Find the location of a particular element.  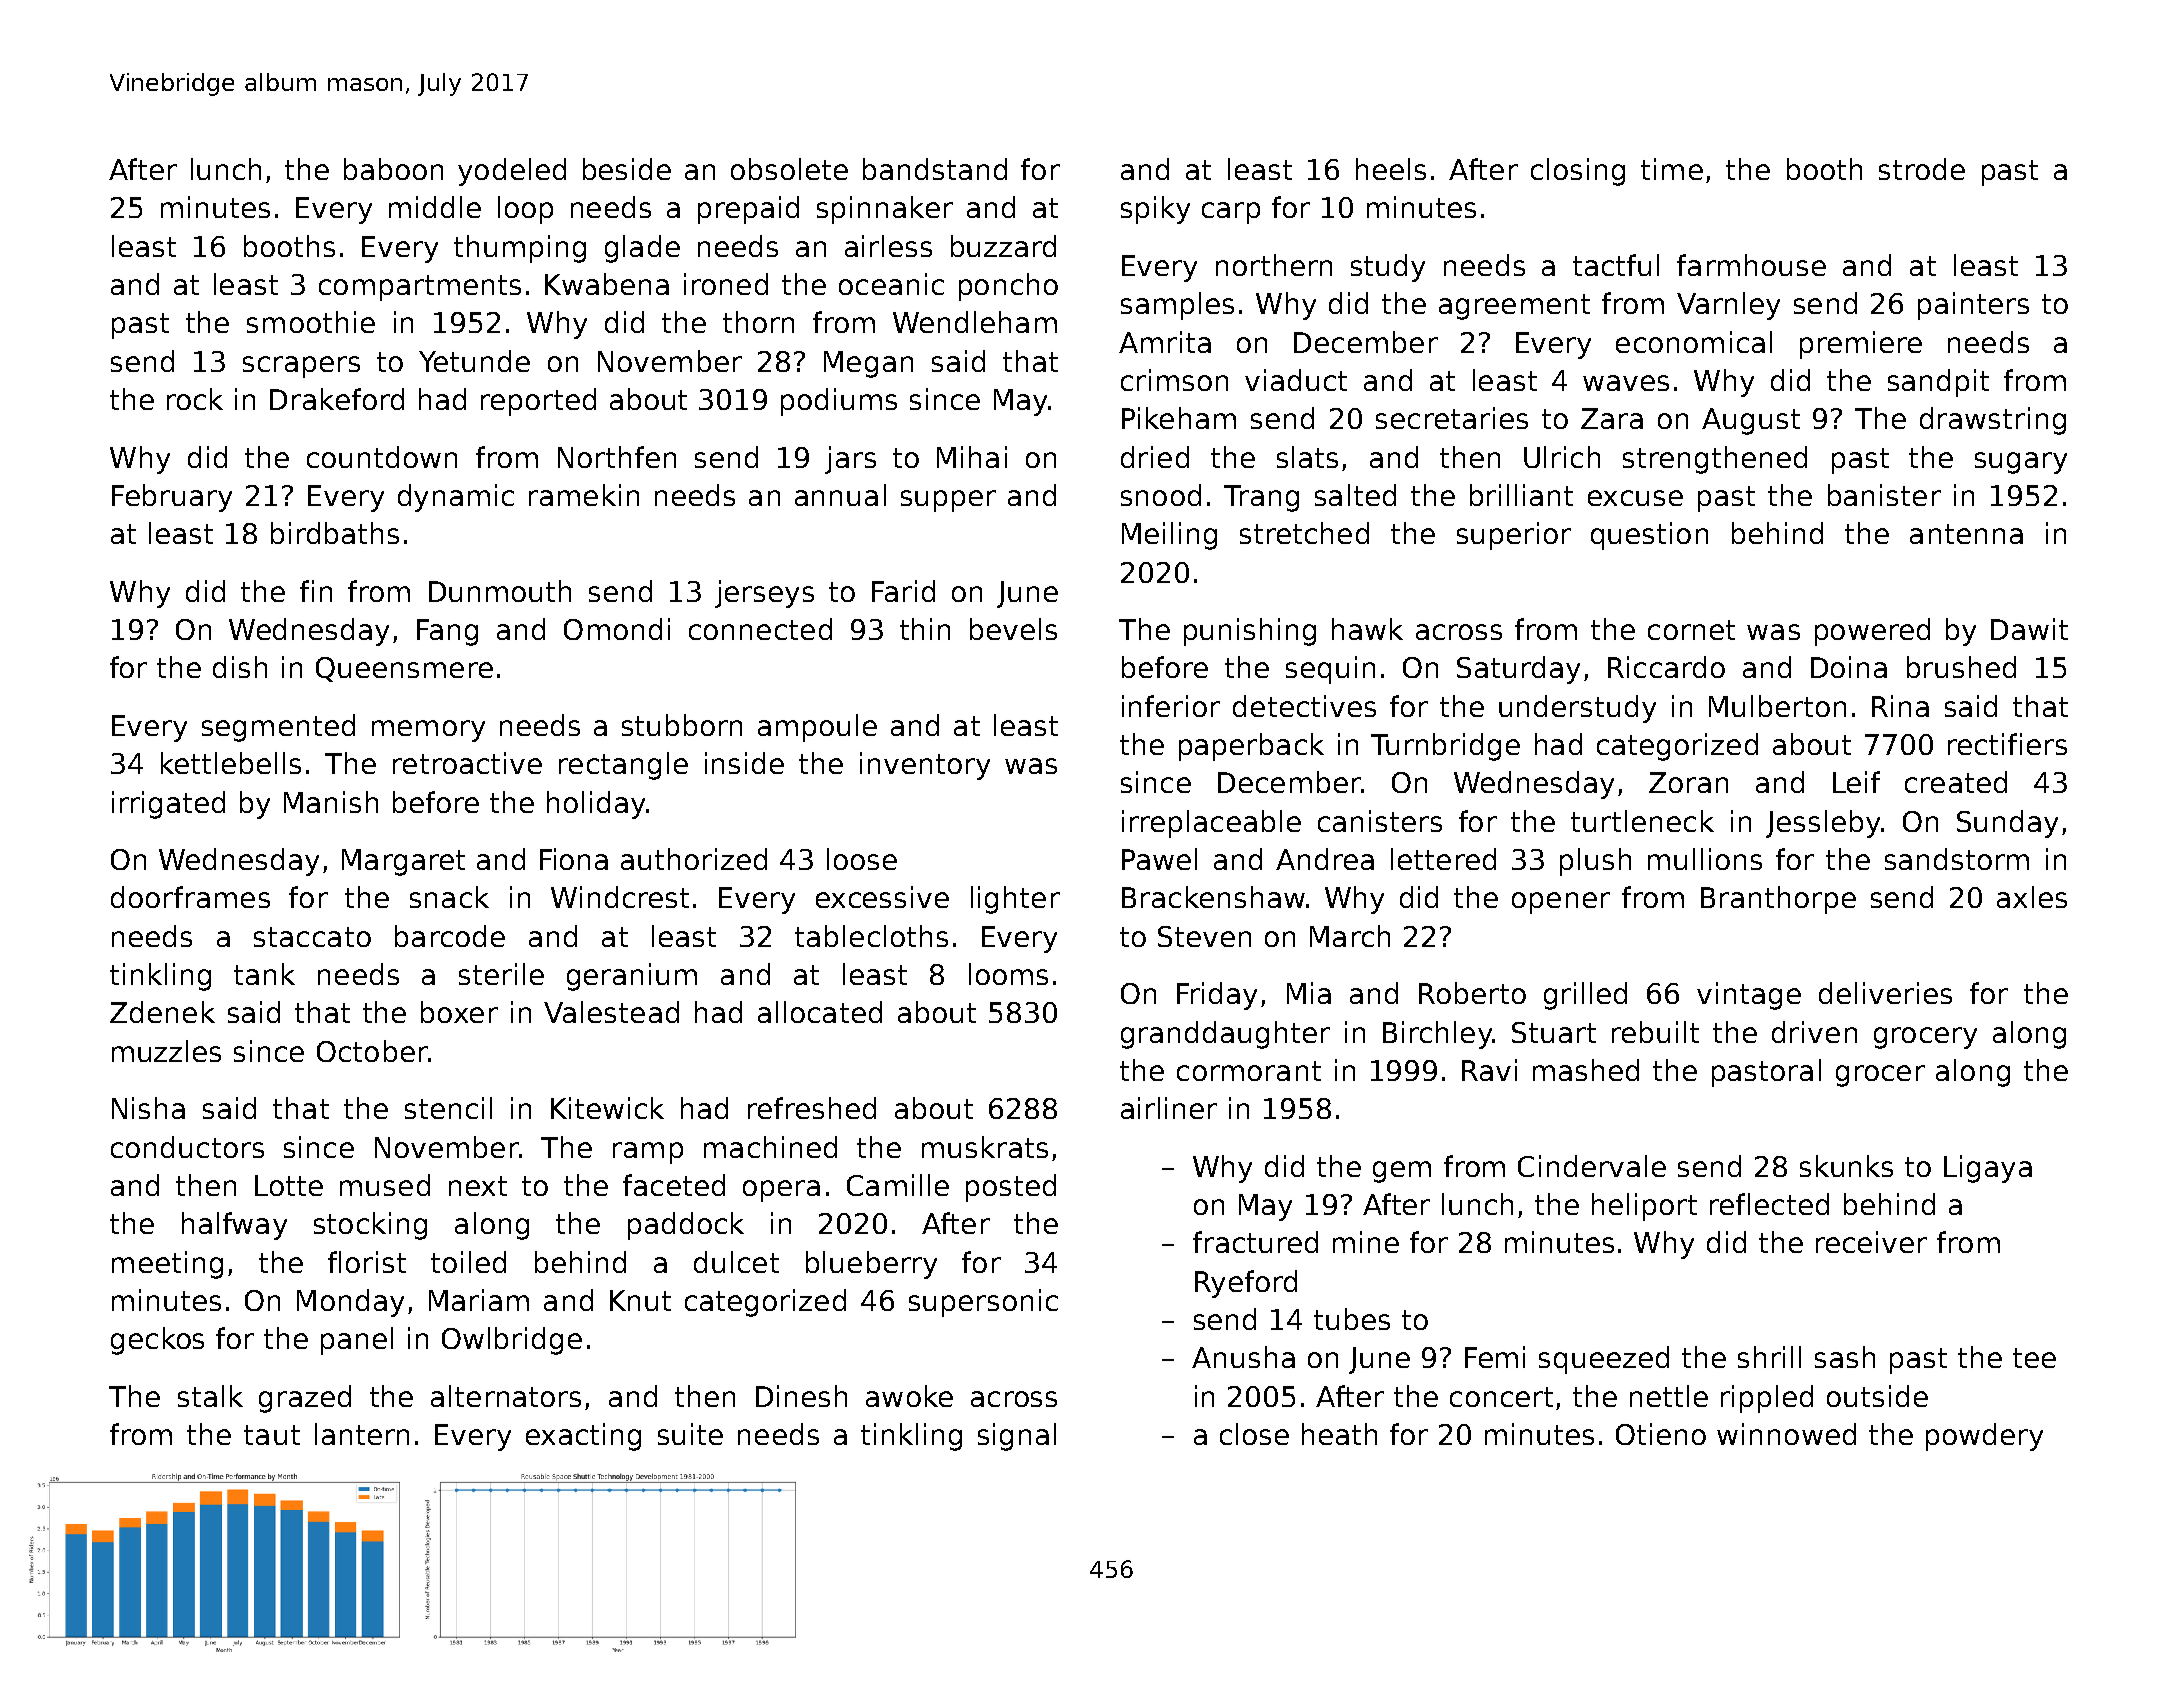

signal is located at coordinates (1017, 1437).
